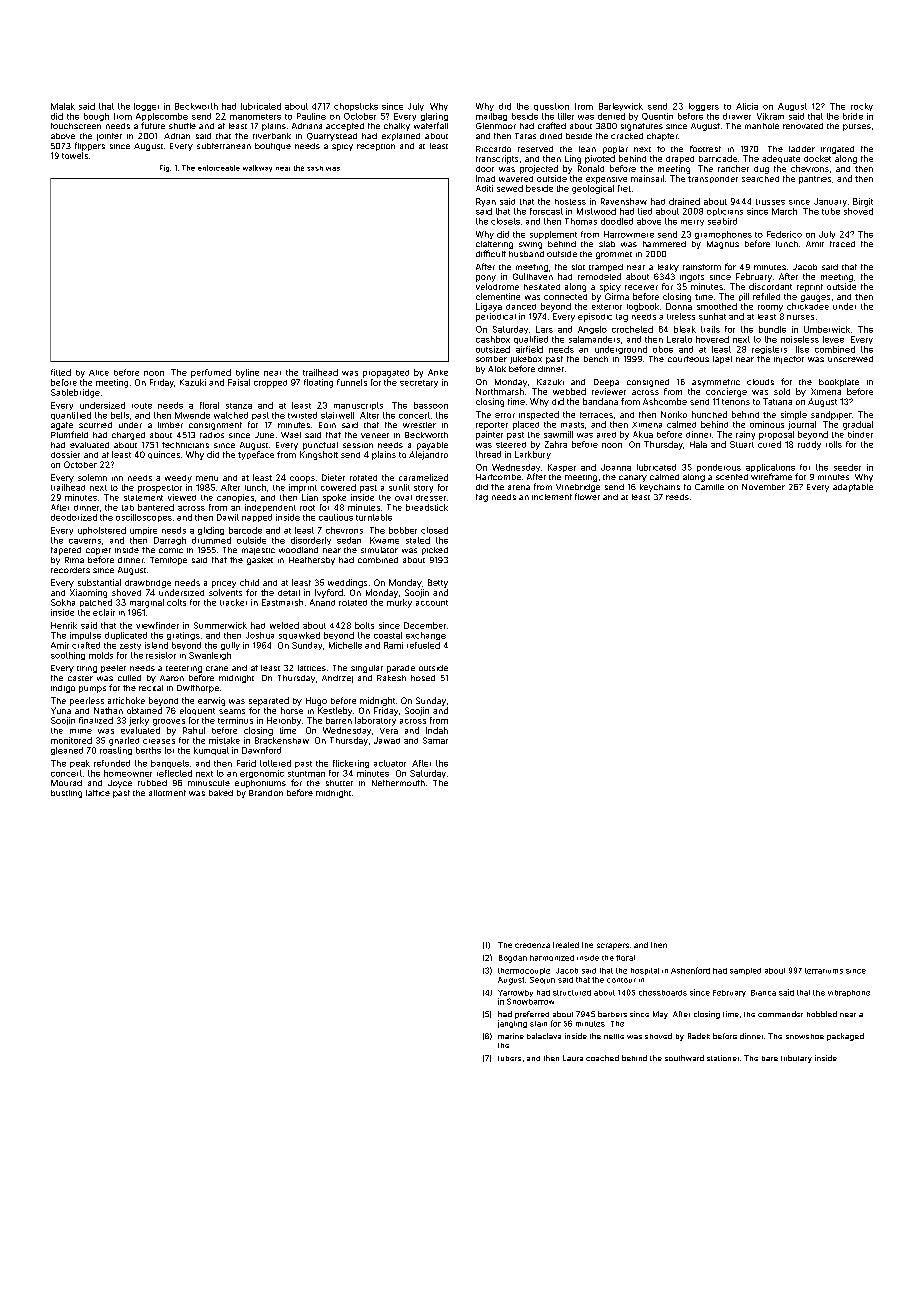 This screenshot has width=924, height=1308. What do you see at coordinates (66, 783) in the screenshot?
I see `Mourad` at bounding box center [66, 783].
